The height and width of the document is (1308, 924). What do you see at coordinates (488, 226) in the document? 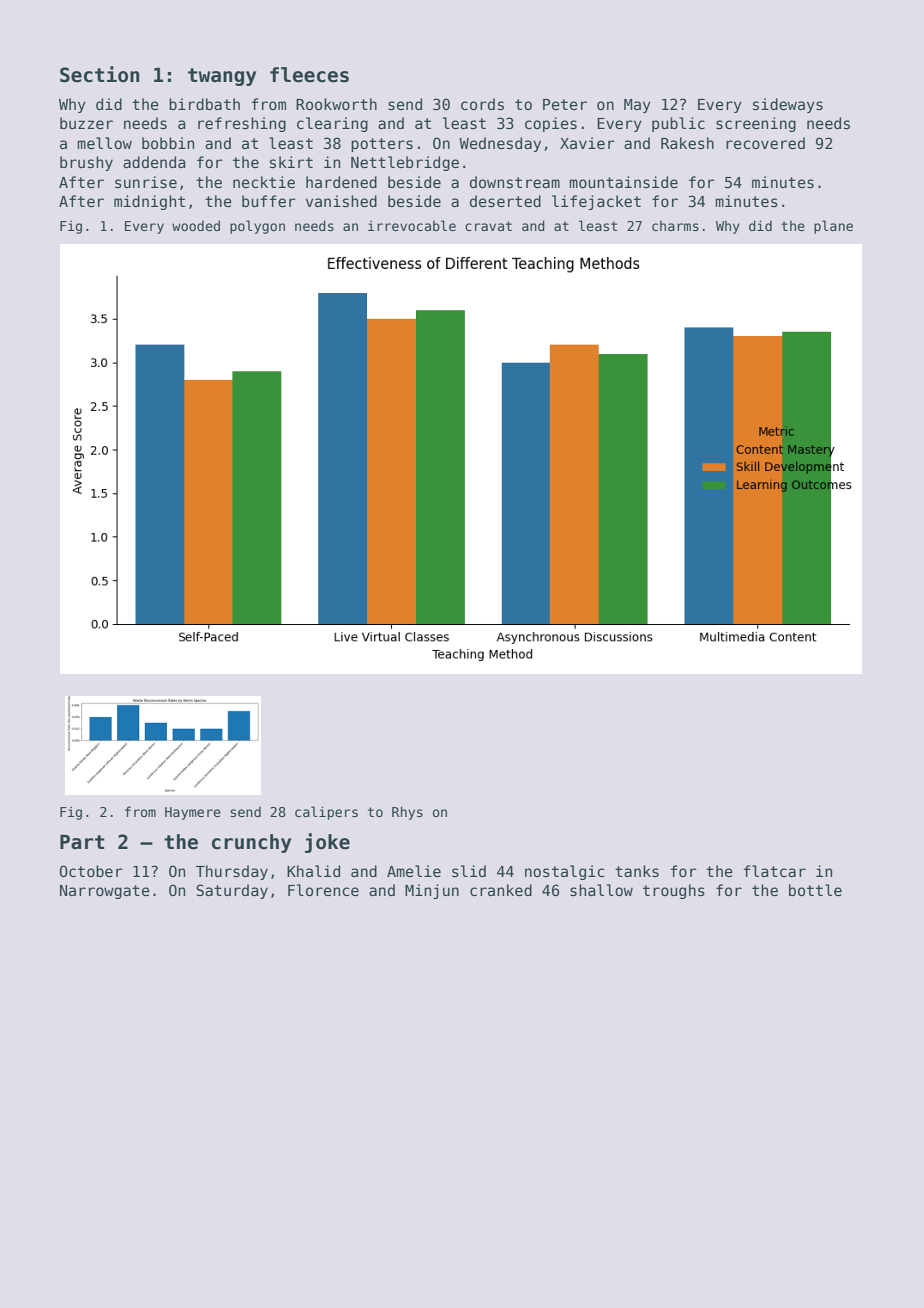
I see `cravat` at bounding box center [488, 226].
